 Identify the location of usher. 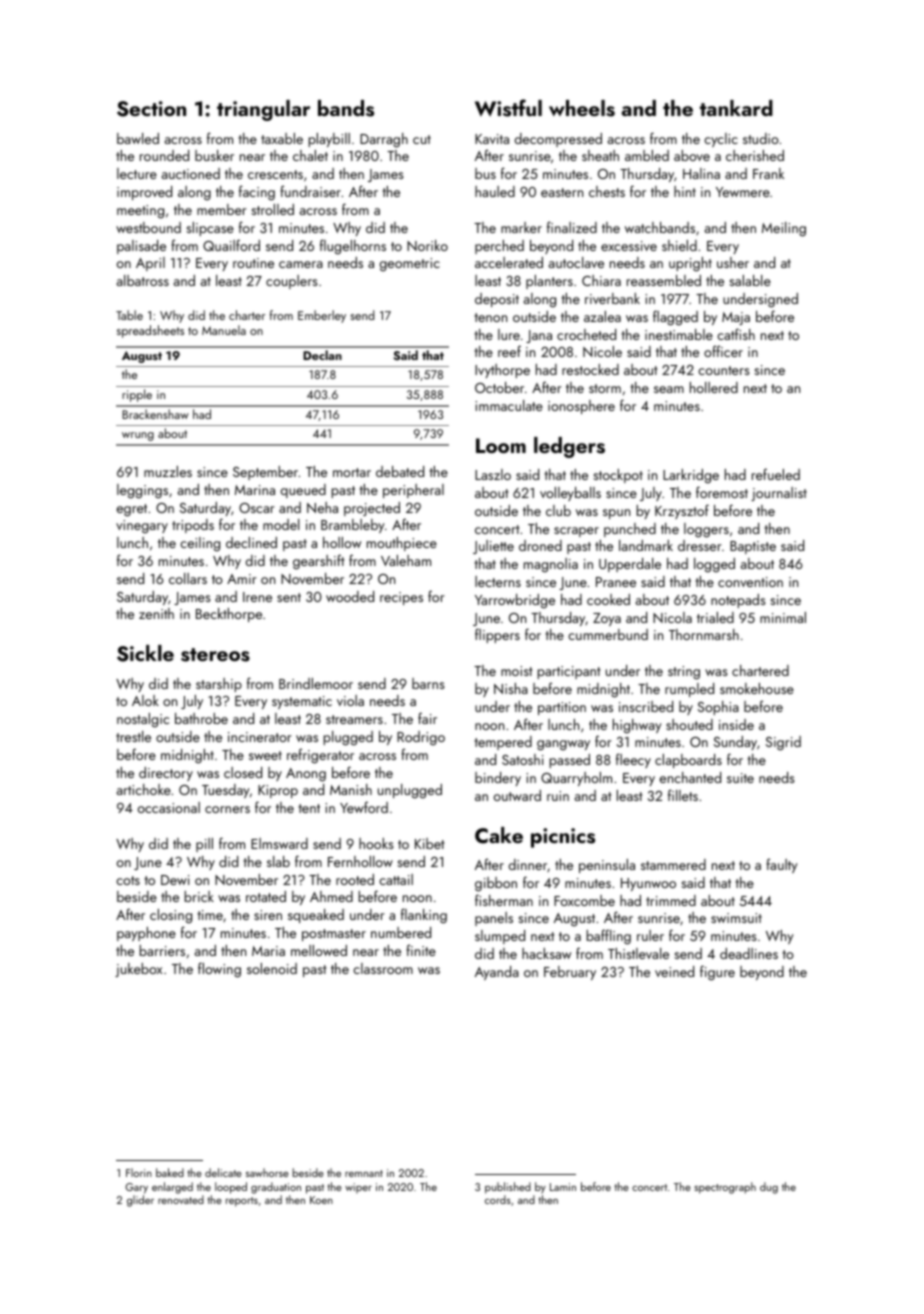
(733, 262).
